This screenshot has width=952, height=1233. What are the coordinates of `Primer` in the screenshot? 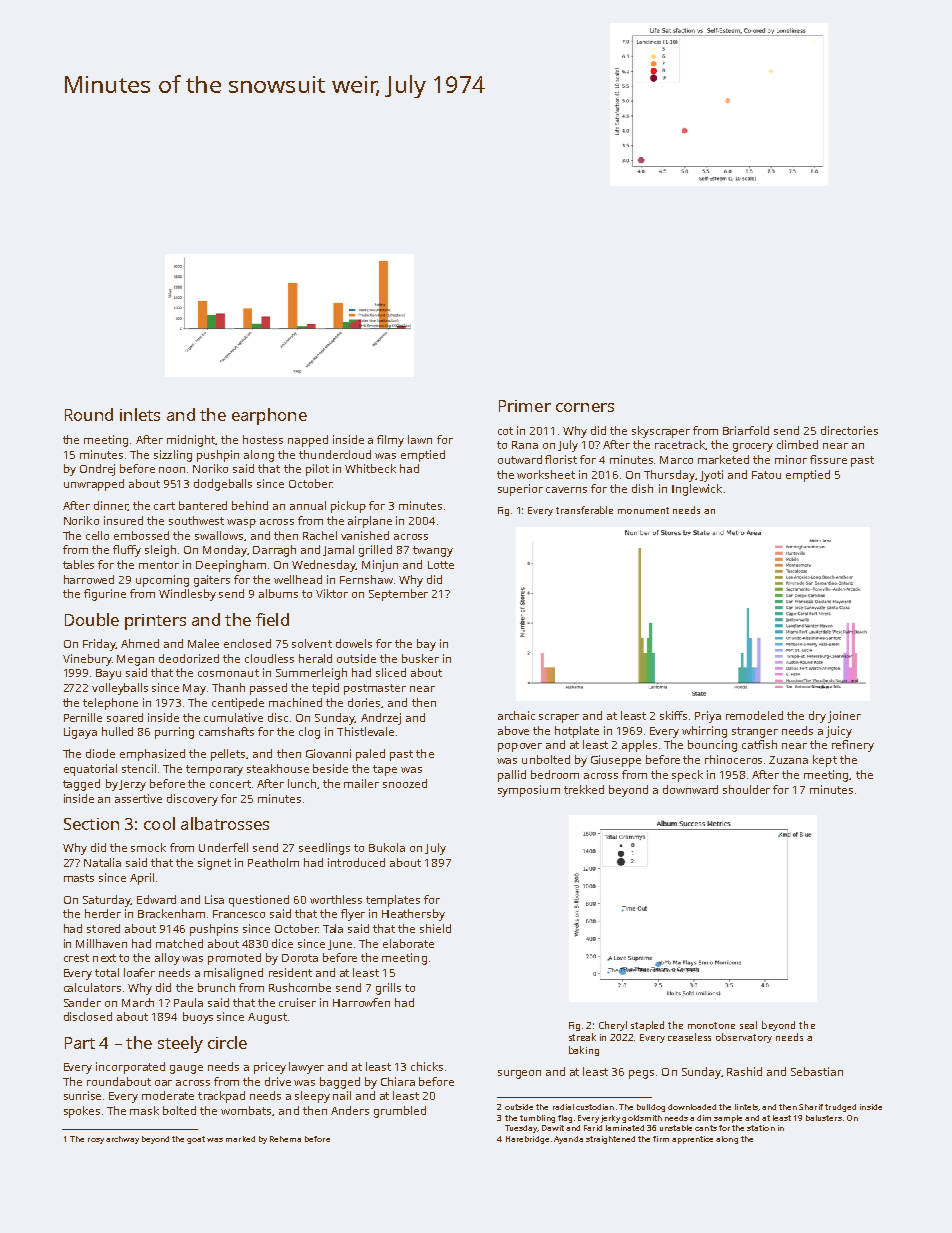 It's located at (525, 406).
